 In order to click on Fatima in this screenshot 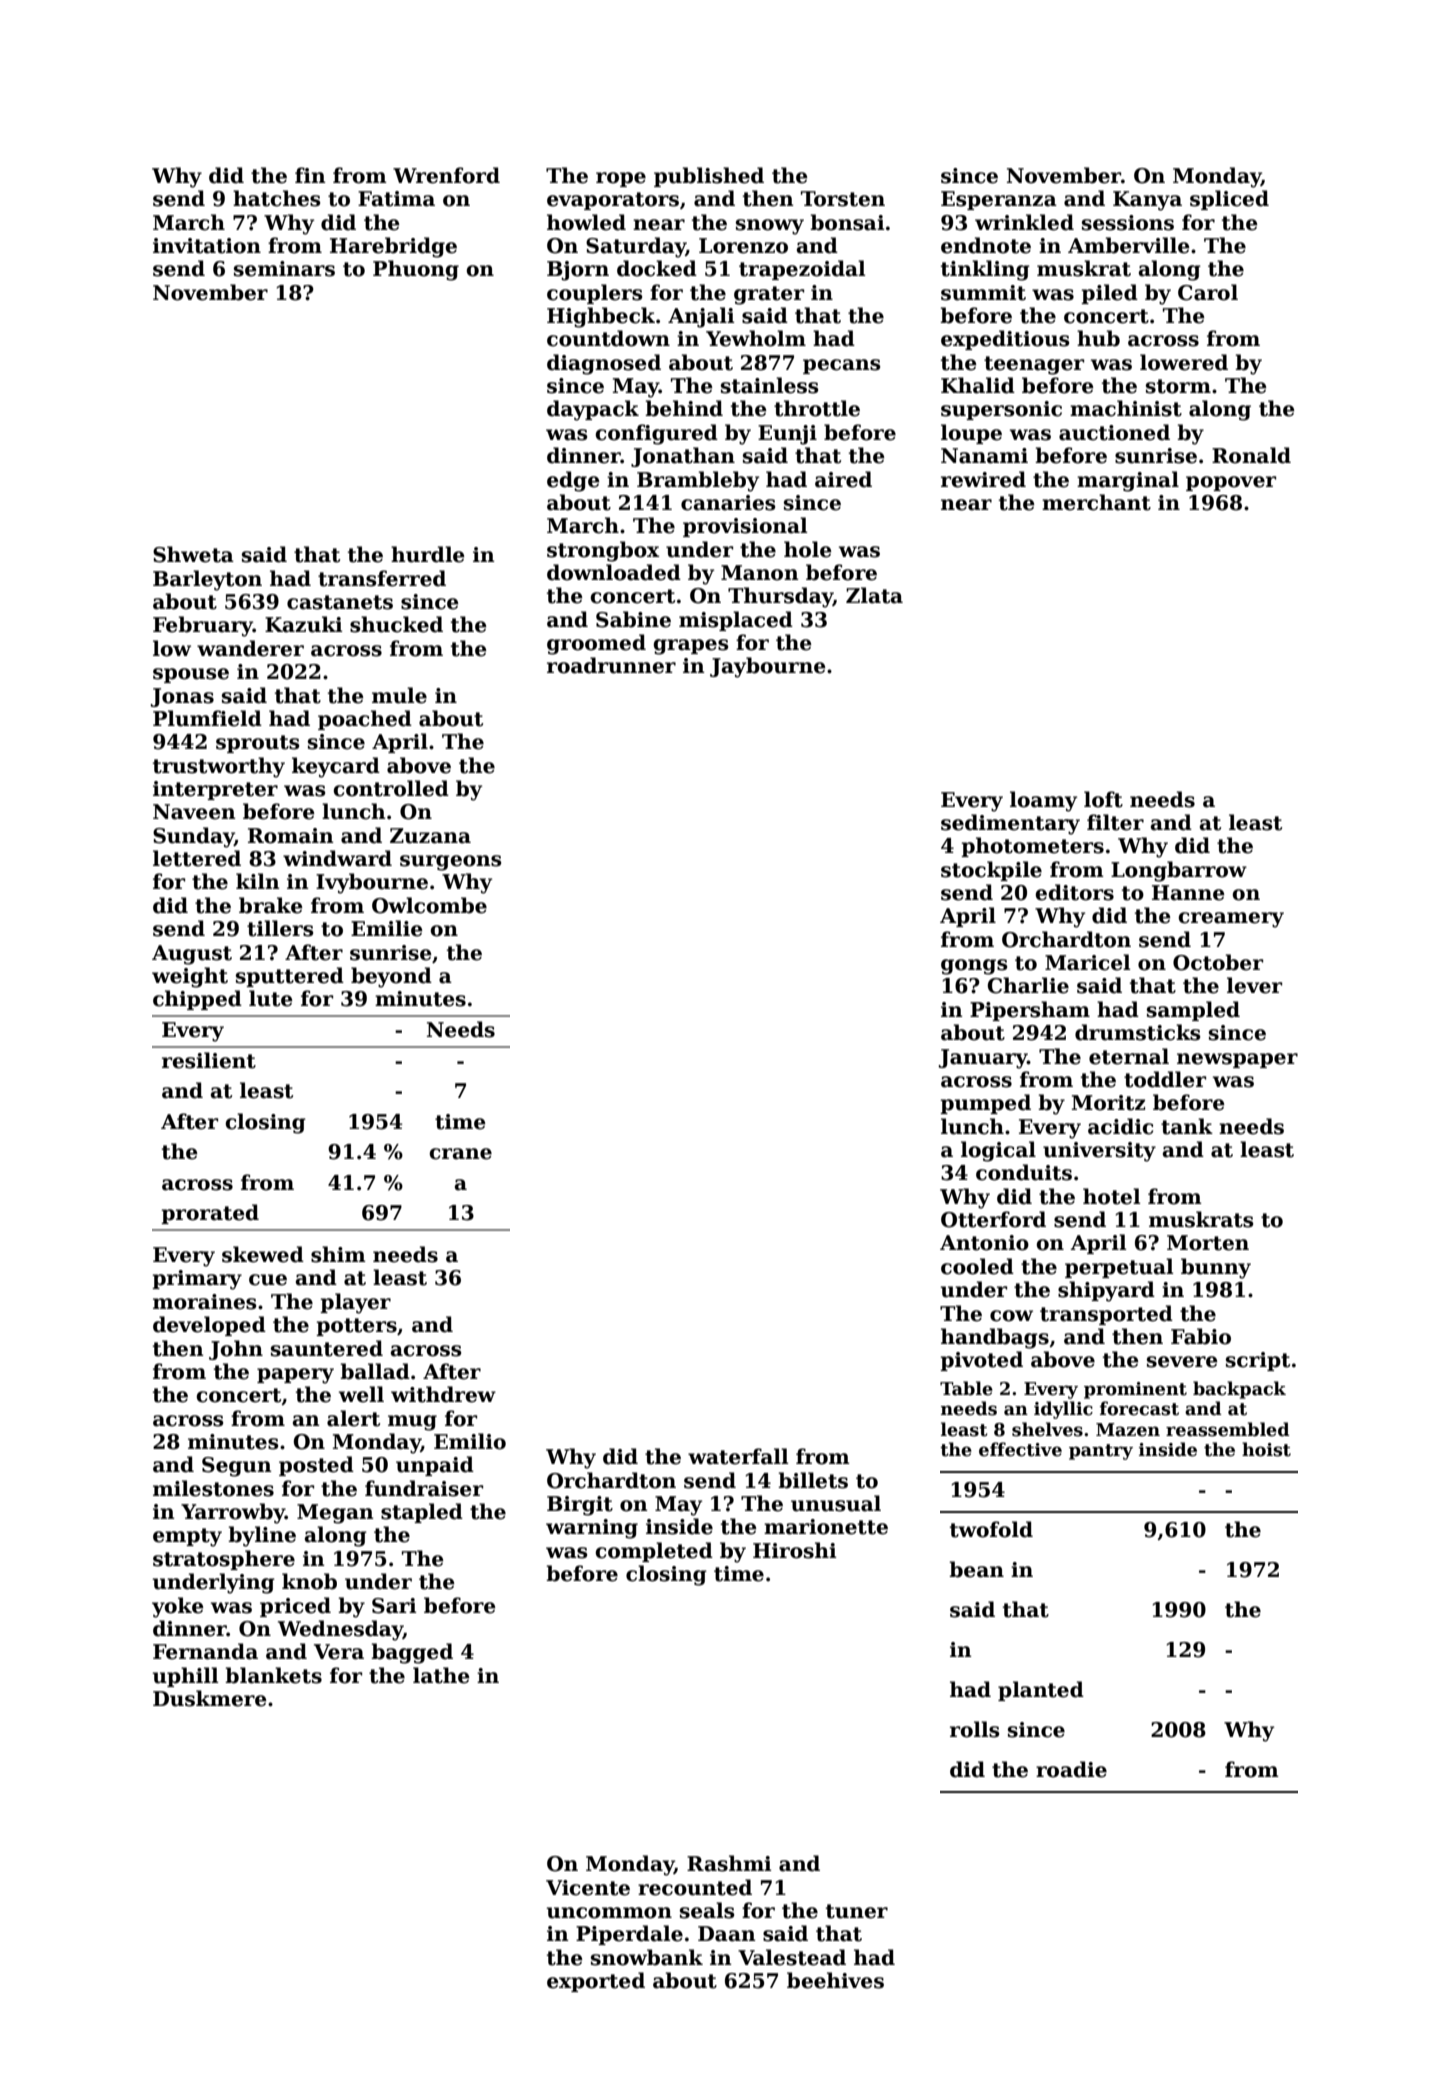, I will do `click(396, 199)`.
